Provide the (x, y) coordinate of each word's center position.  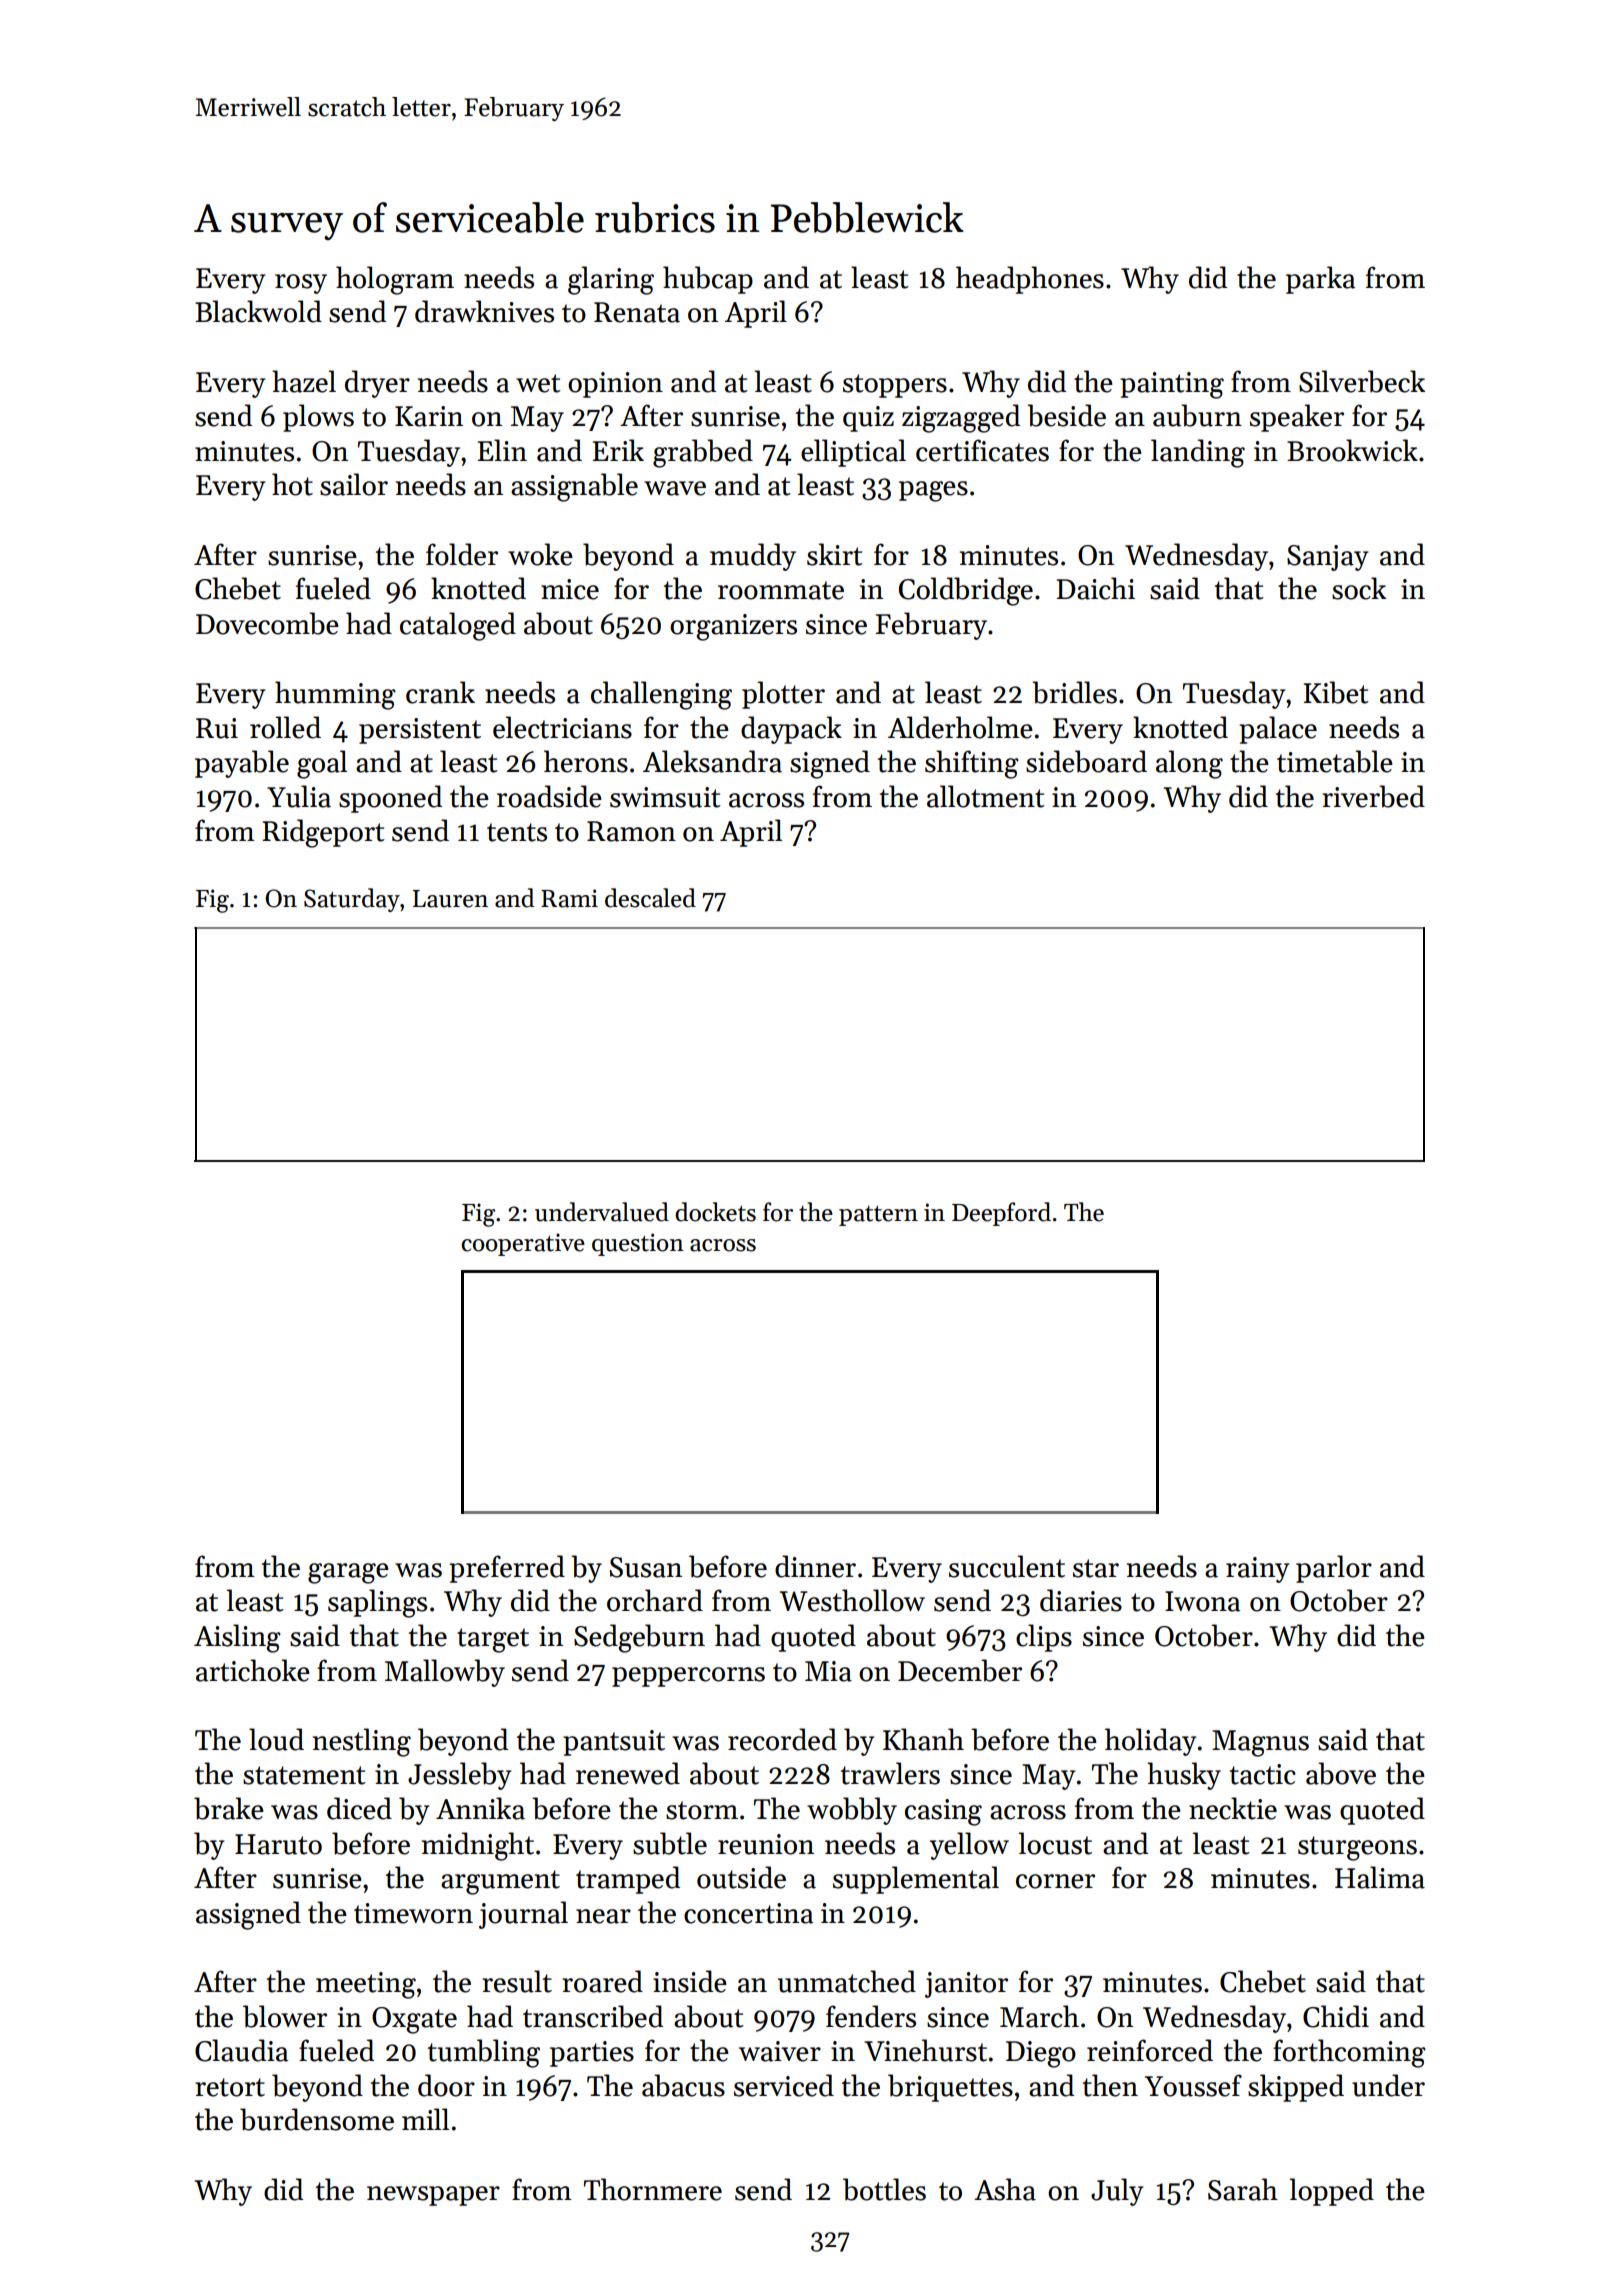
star (1096, 1568)
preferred (507, 1569)
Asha (1005, 2189)
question (638, 1244)
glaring (611, 280)
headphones (1030, 280)
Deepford (1001, 1214)
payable (242, 764)
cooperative (523, 1244)
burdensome (317, 2119)
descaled (650, 898)
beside (1066, 415)
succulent (1007, 1566)
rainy (1258, 1570)
